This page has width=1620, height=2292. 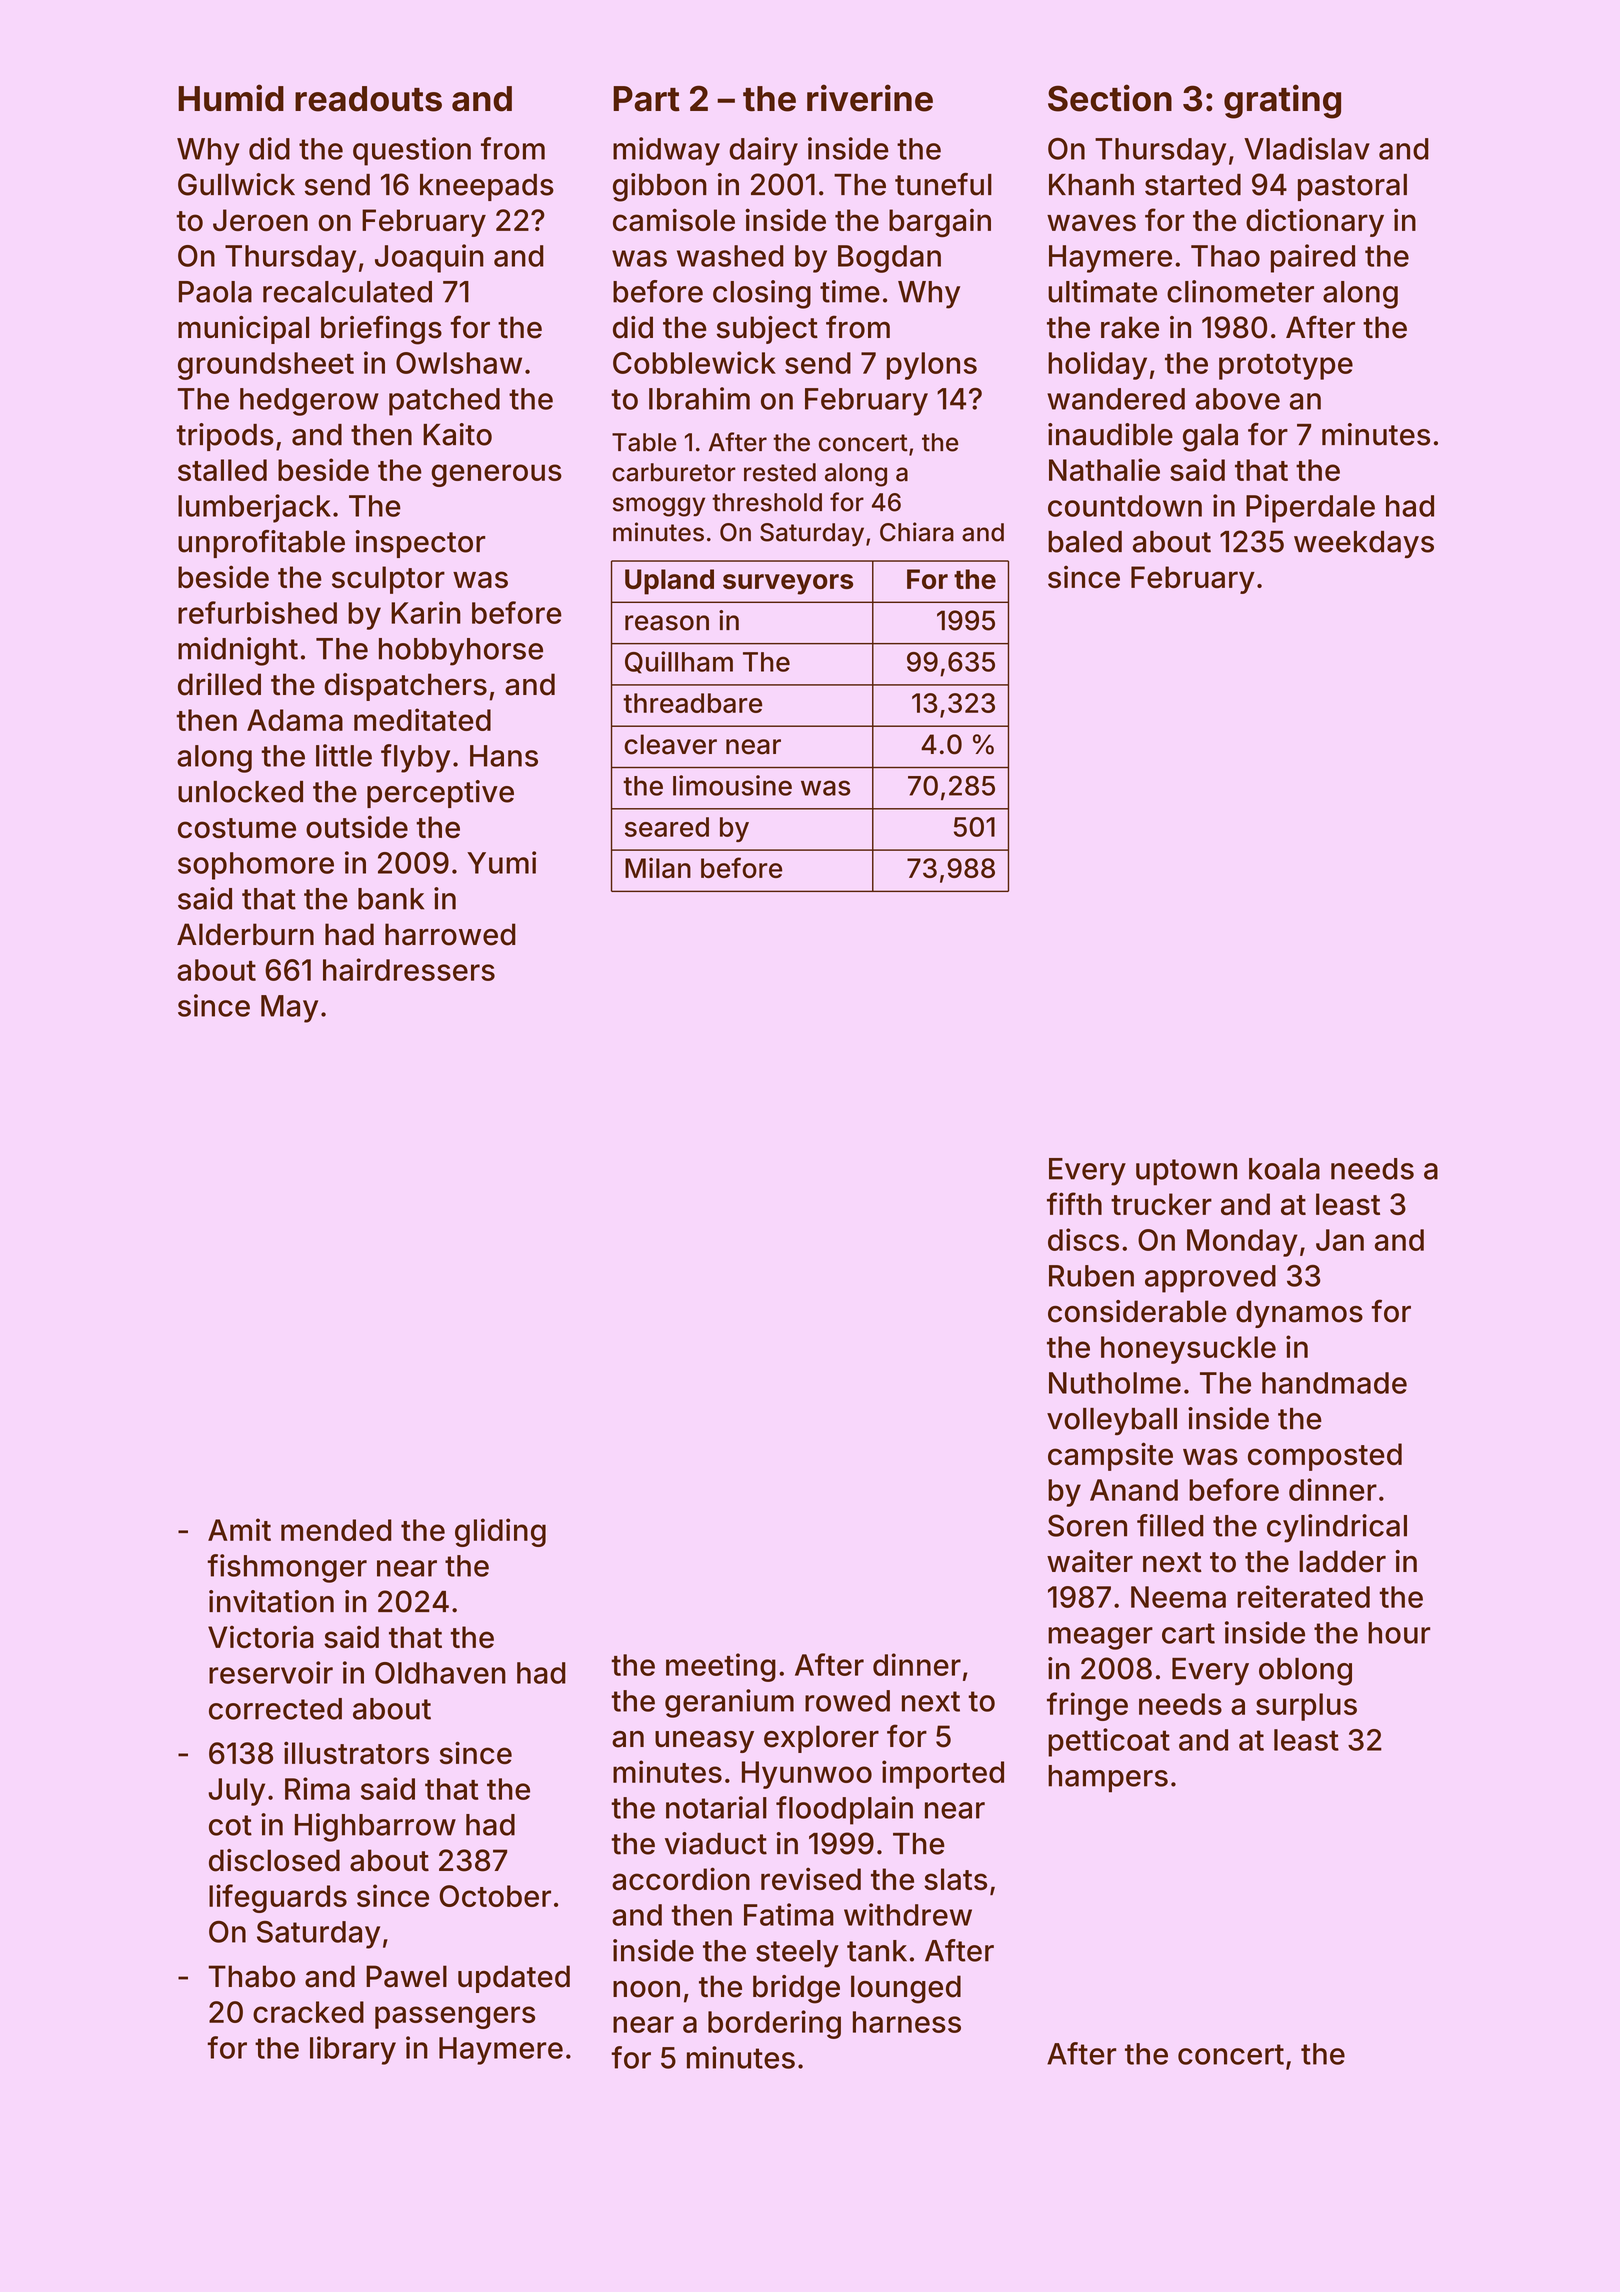 What do you see at coordinates (666, 151) in the page?
I see `midway` at bounding box center [666, 151].
